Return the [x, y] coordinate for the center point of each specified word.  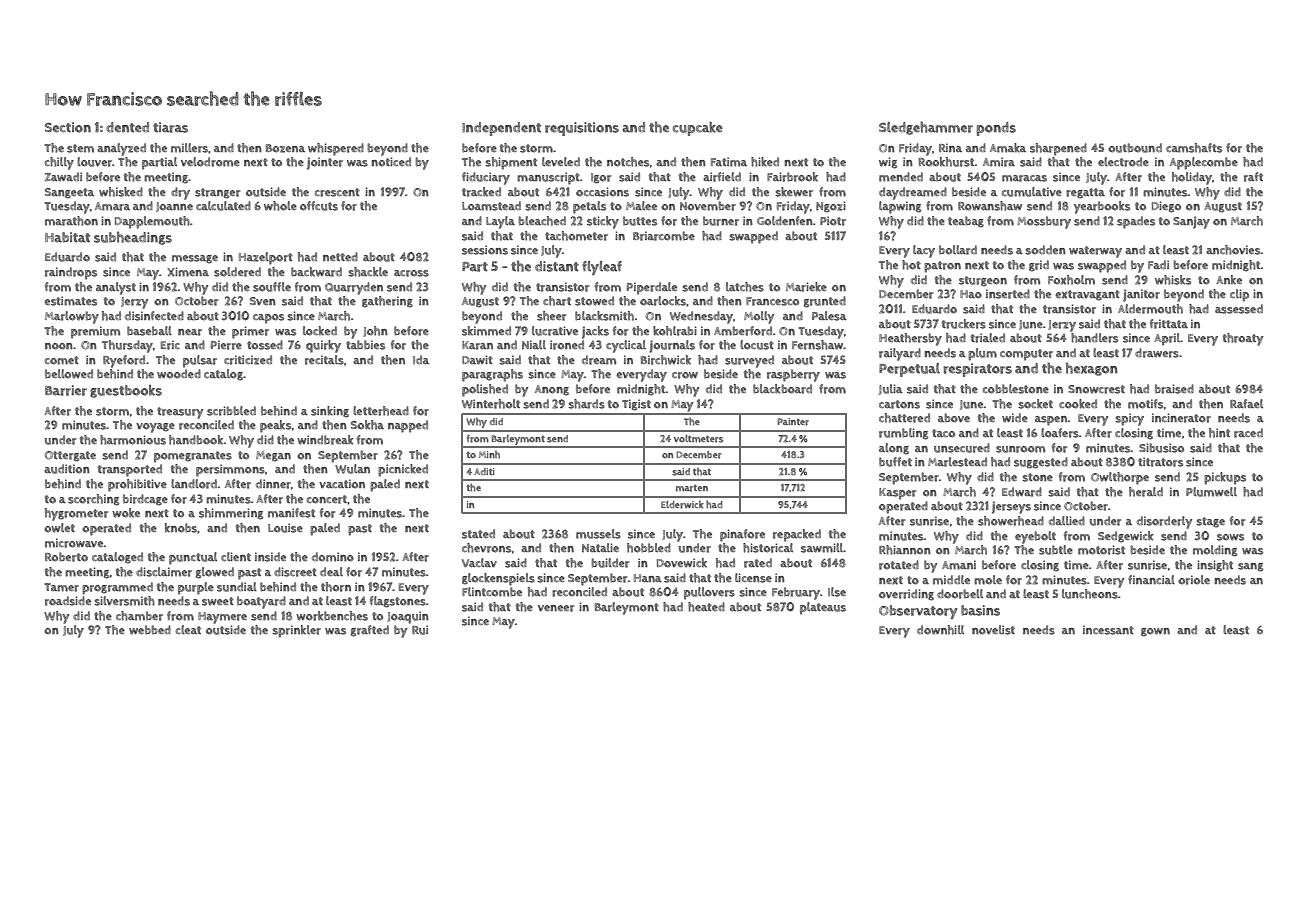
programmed [117, 588]
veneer [556, 608]
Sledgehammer [926, 128]
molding [1215, 551]
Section [68, 127]
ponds [996, 129]
